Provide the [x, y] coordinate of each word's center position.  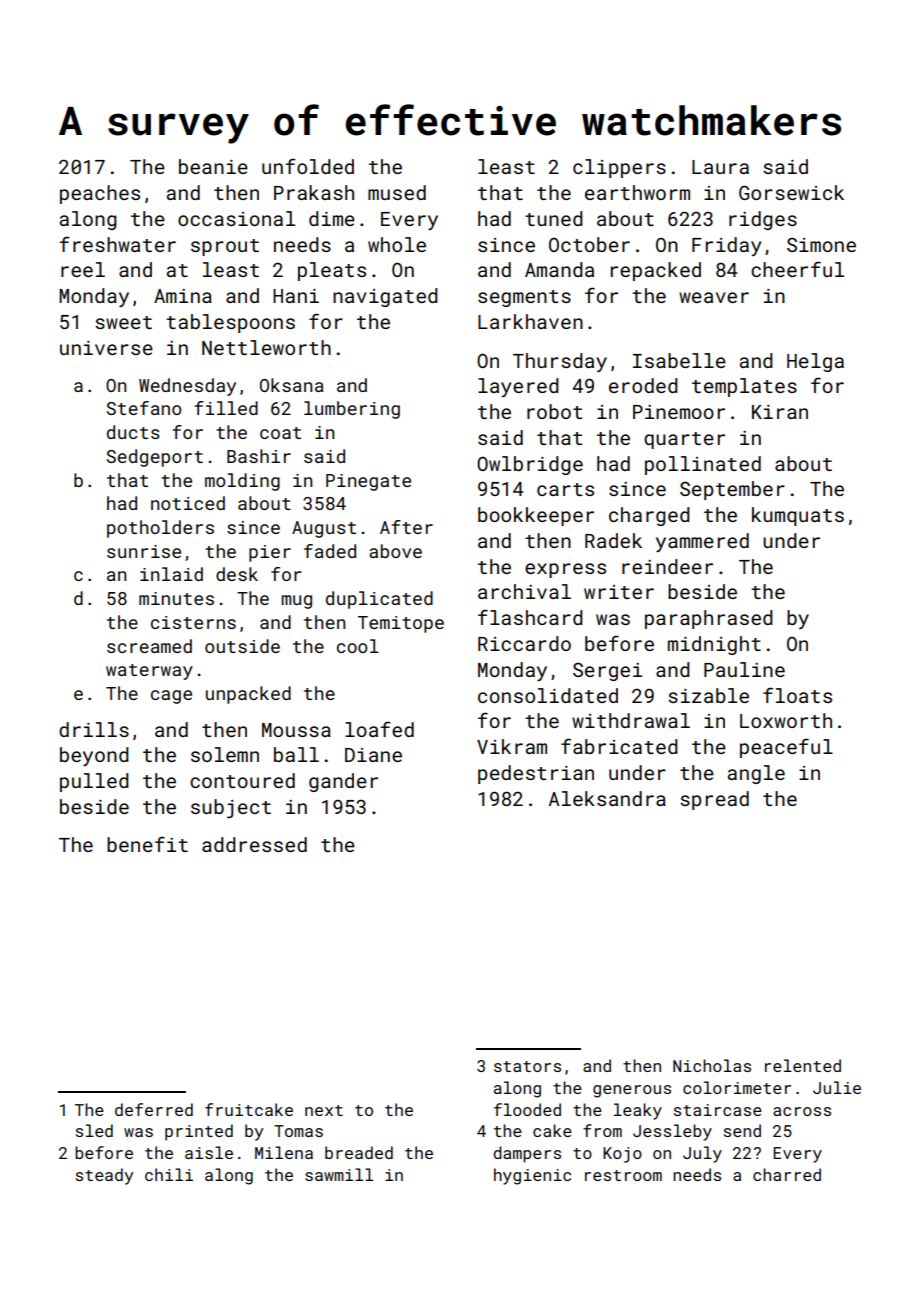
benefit [147, 844]
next [324, 1110]
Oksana [292, 385]
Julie [837, 1087]
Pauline [744, 669]
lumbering [352, 410]
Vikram [512, 746]
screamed [149, 646]
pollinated [703, 465]
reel [83, 269]
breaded [359, 1152]
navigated [385, 297]
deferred [154, 1109]
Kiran [780, 412]
